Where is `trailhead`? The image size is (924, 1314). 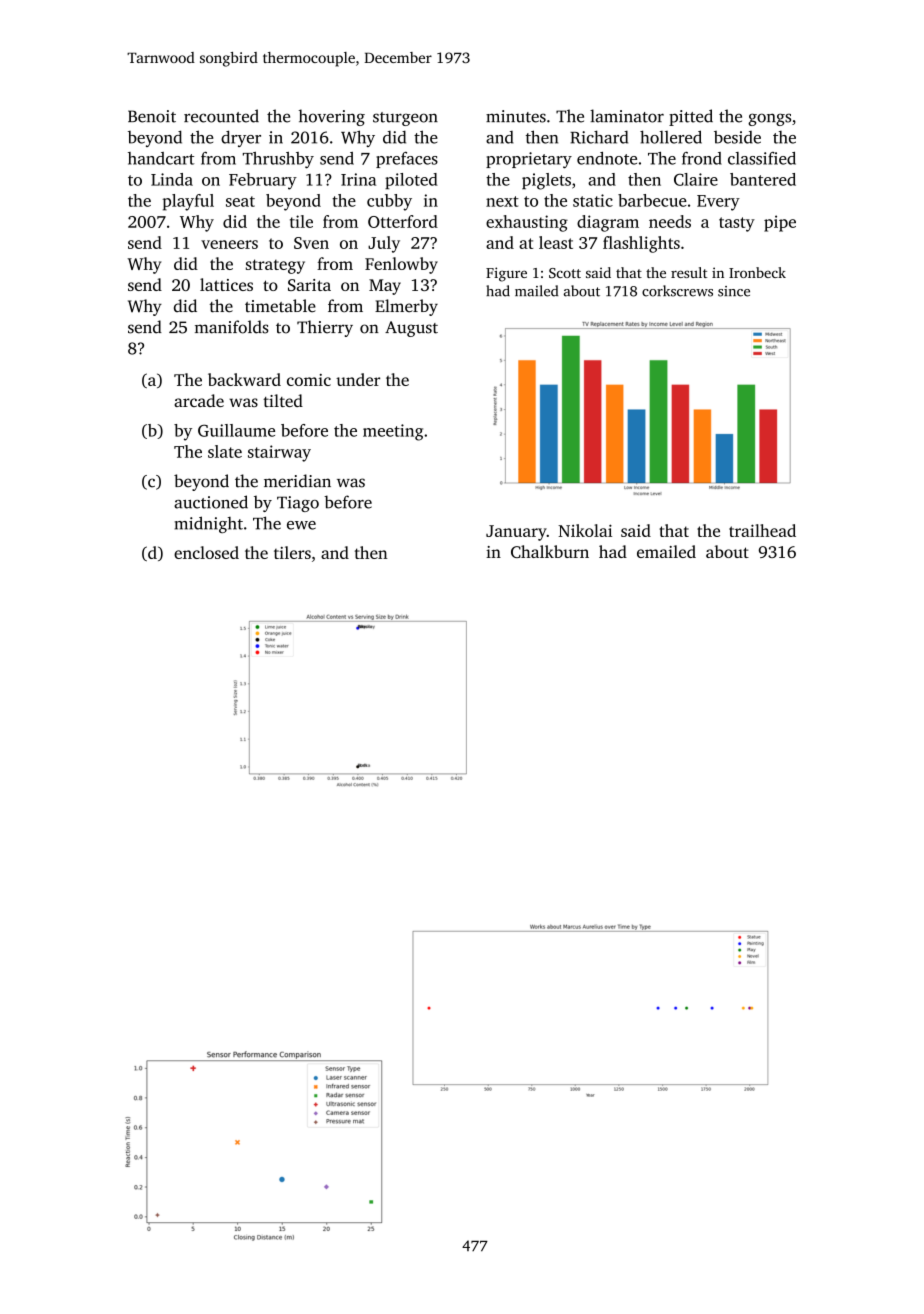
trailhead is located at coordinates (762, 530).
